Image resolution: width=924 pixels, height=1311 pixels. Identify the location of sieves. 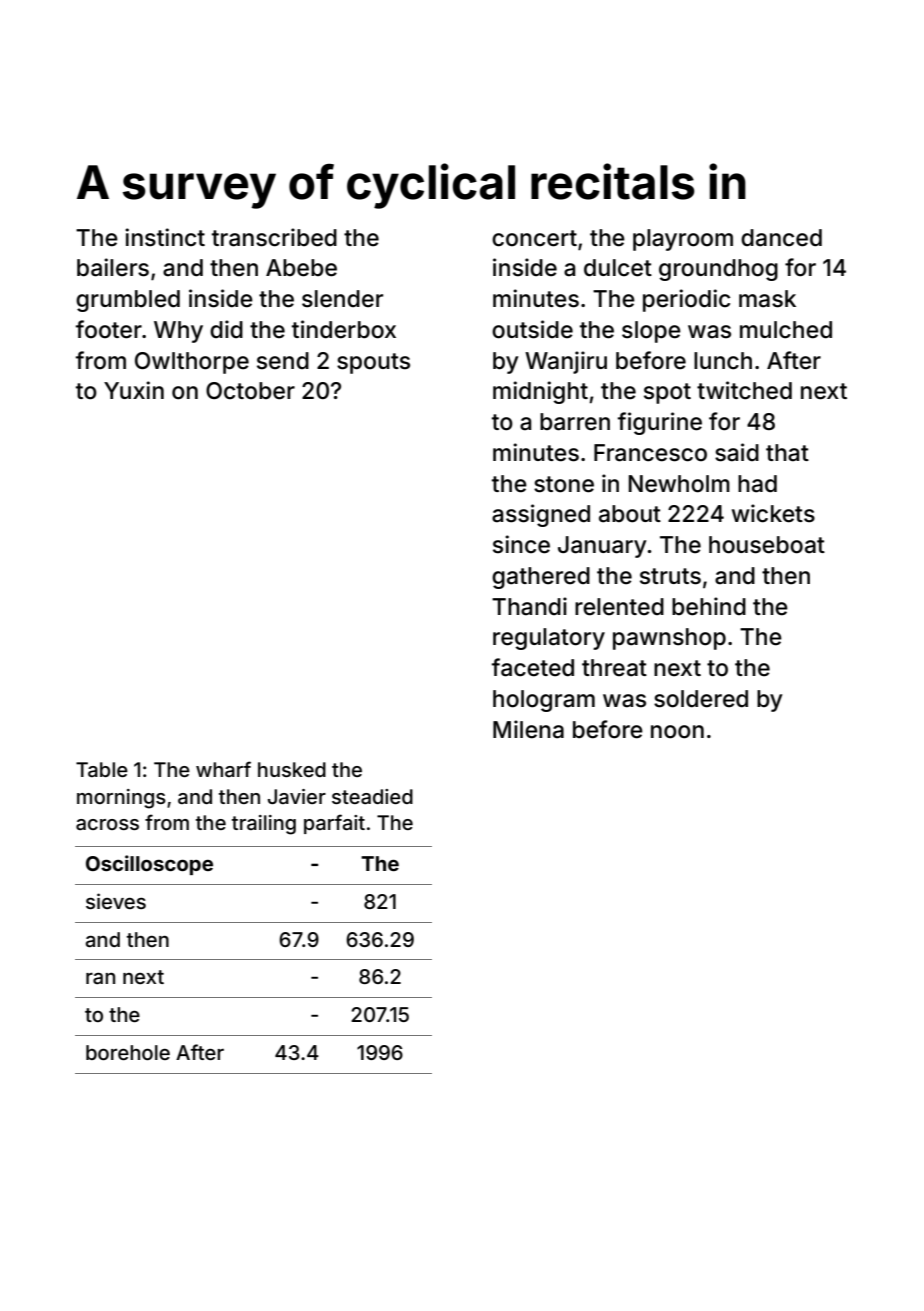
(116, 901).
